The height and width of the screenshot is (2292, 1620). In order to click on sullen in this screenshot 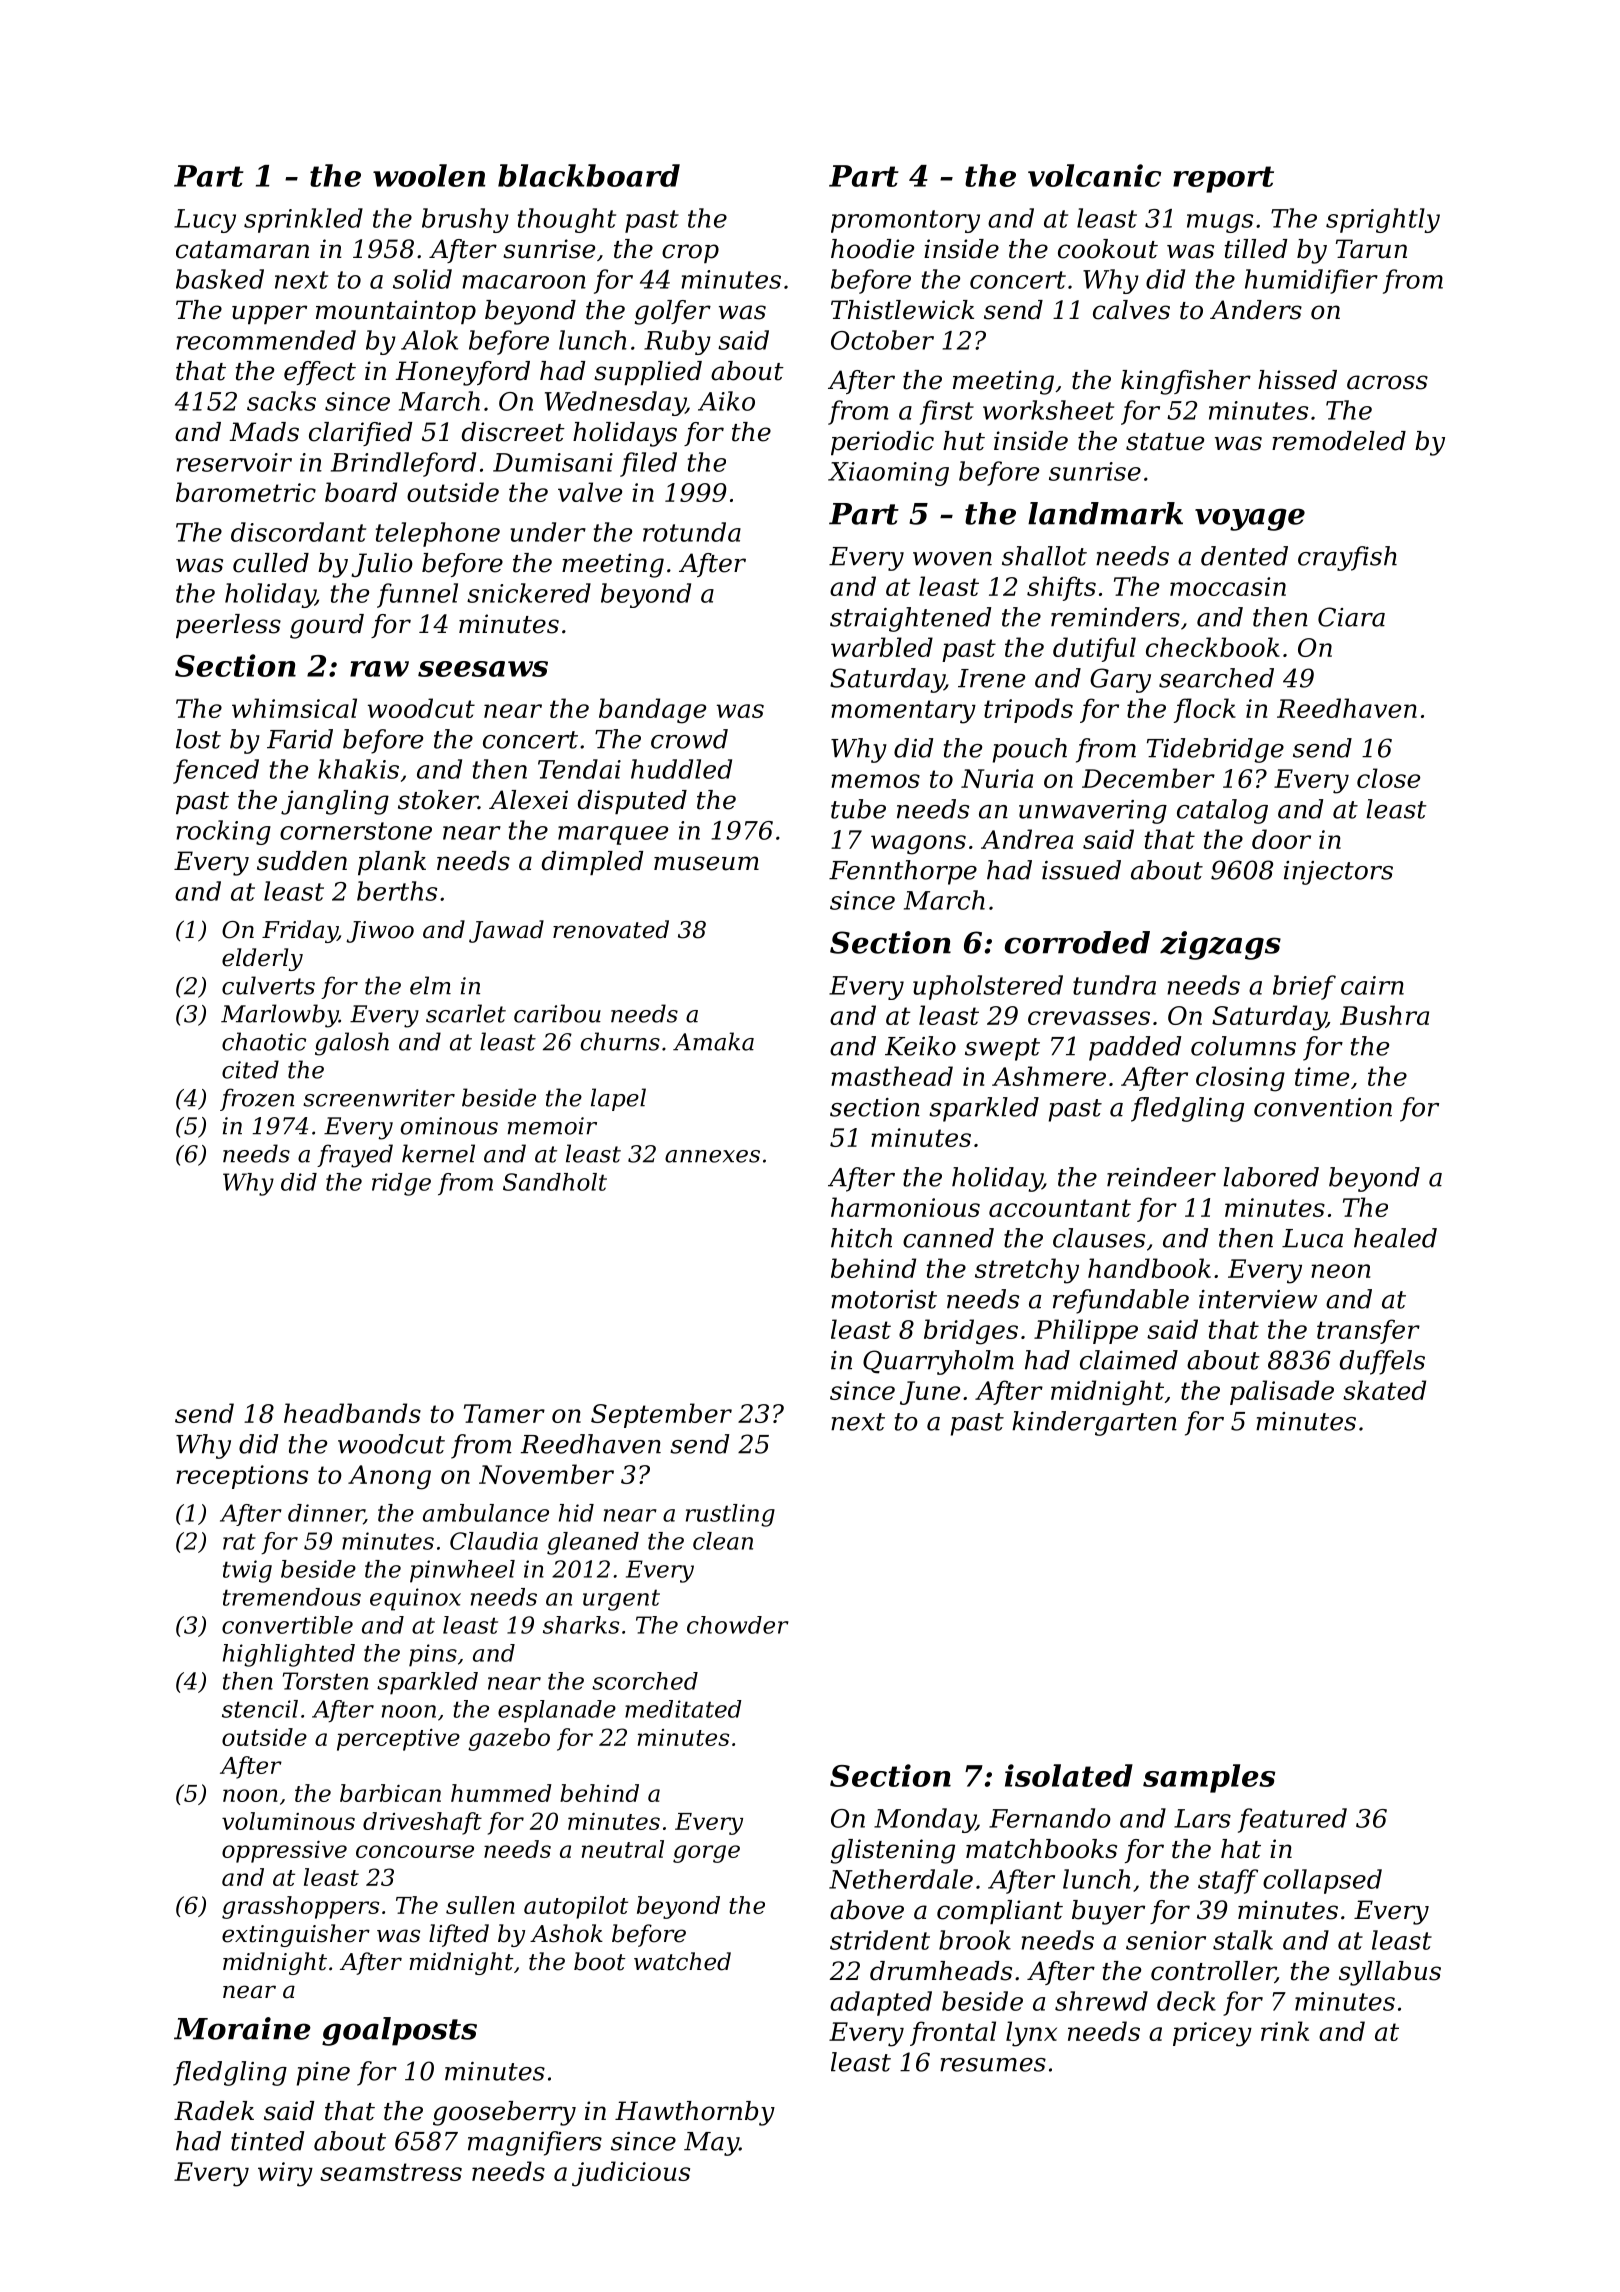, I will do `click(480, 1905)`.
